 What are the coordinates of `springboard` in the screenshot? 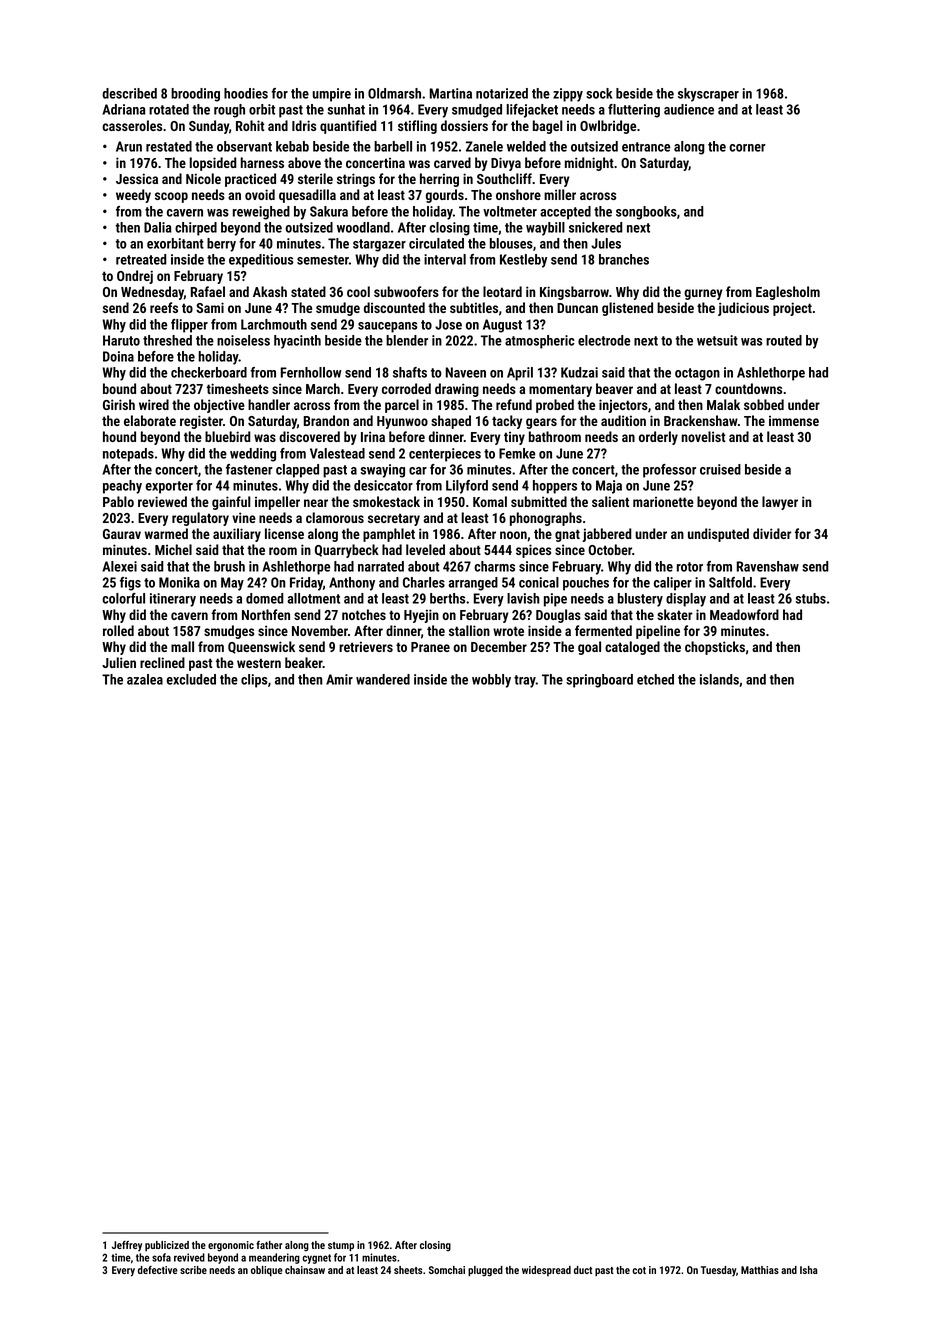 It's located at (599, 681).
